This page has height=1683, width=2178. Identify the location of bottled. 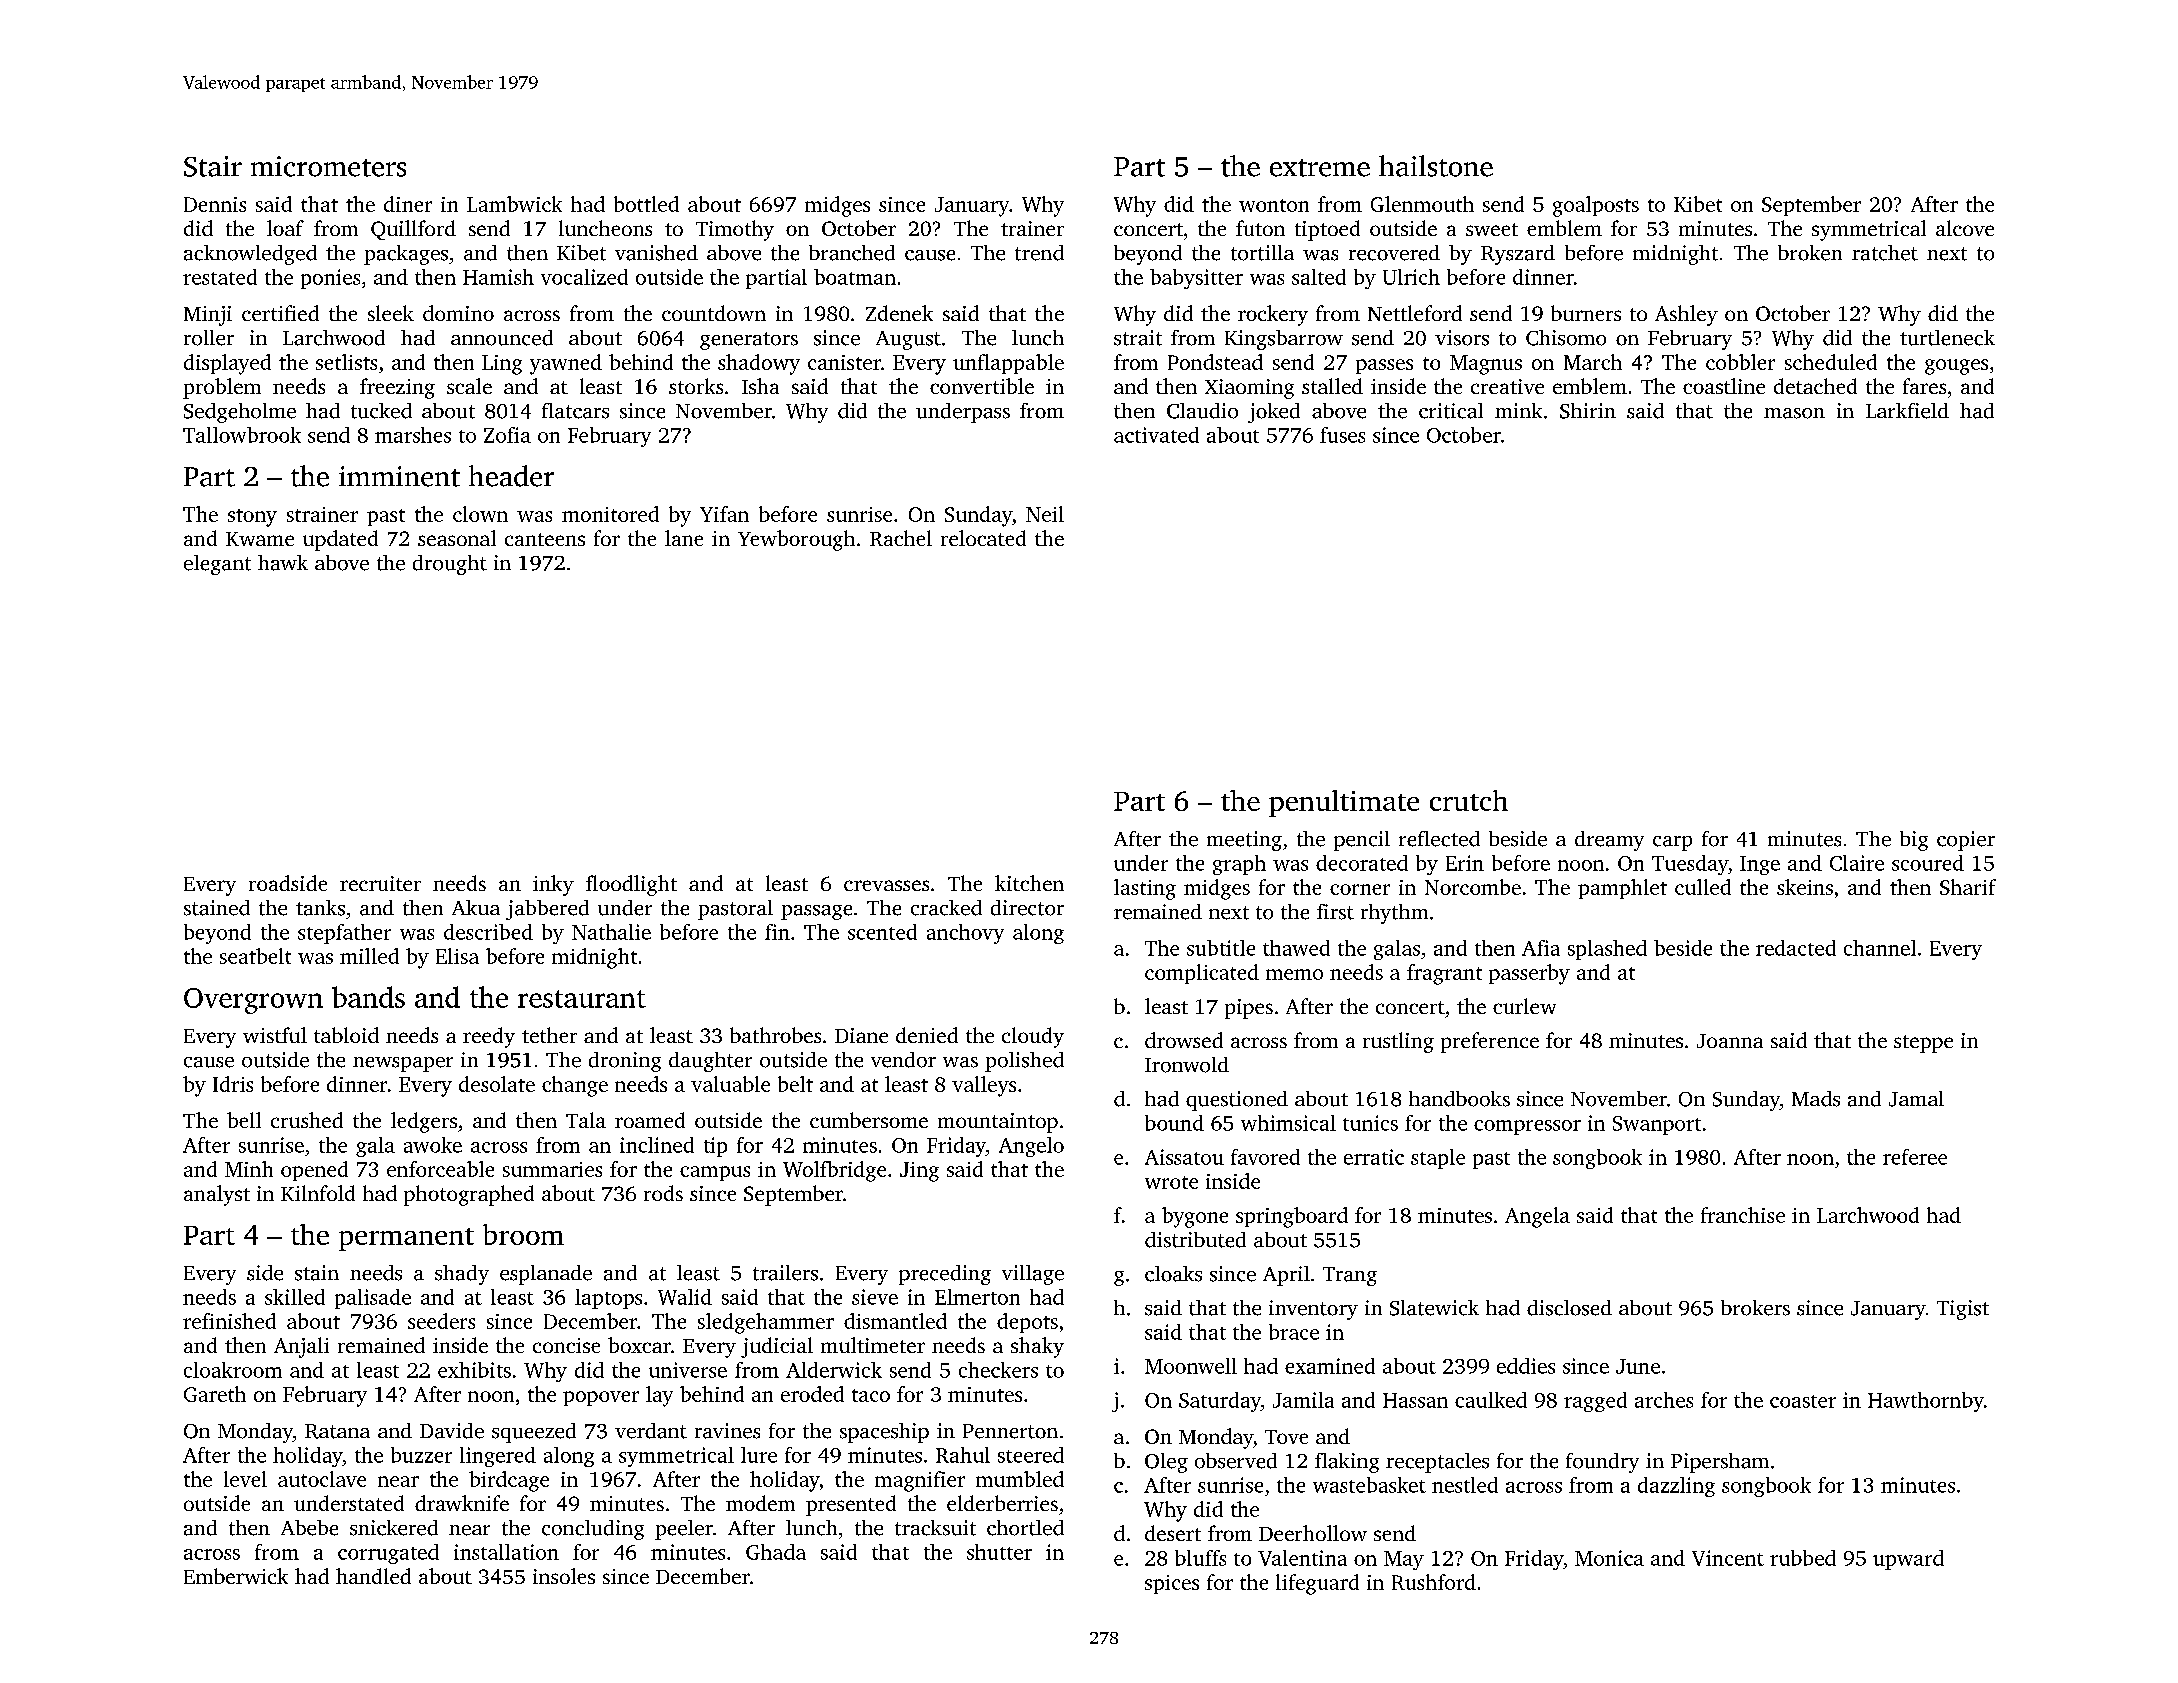
(646, 204).
